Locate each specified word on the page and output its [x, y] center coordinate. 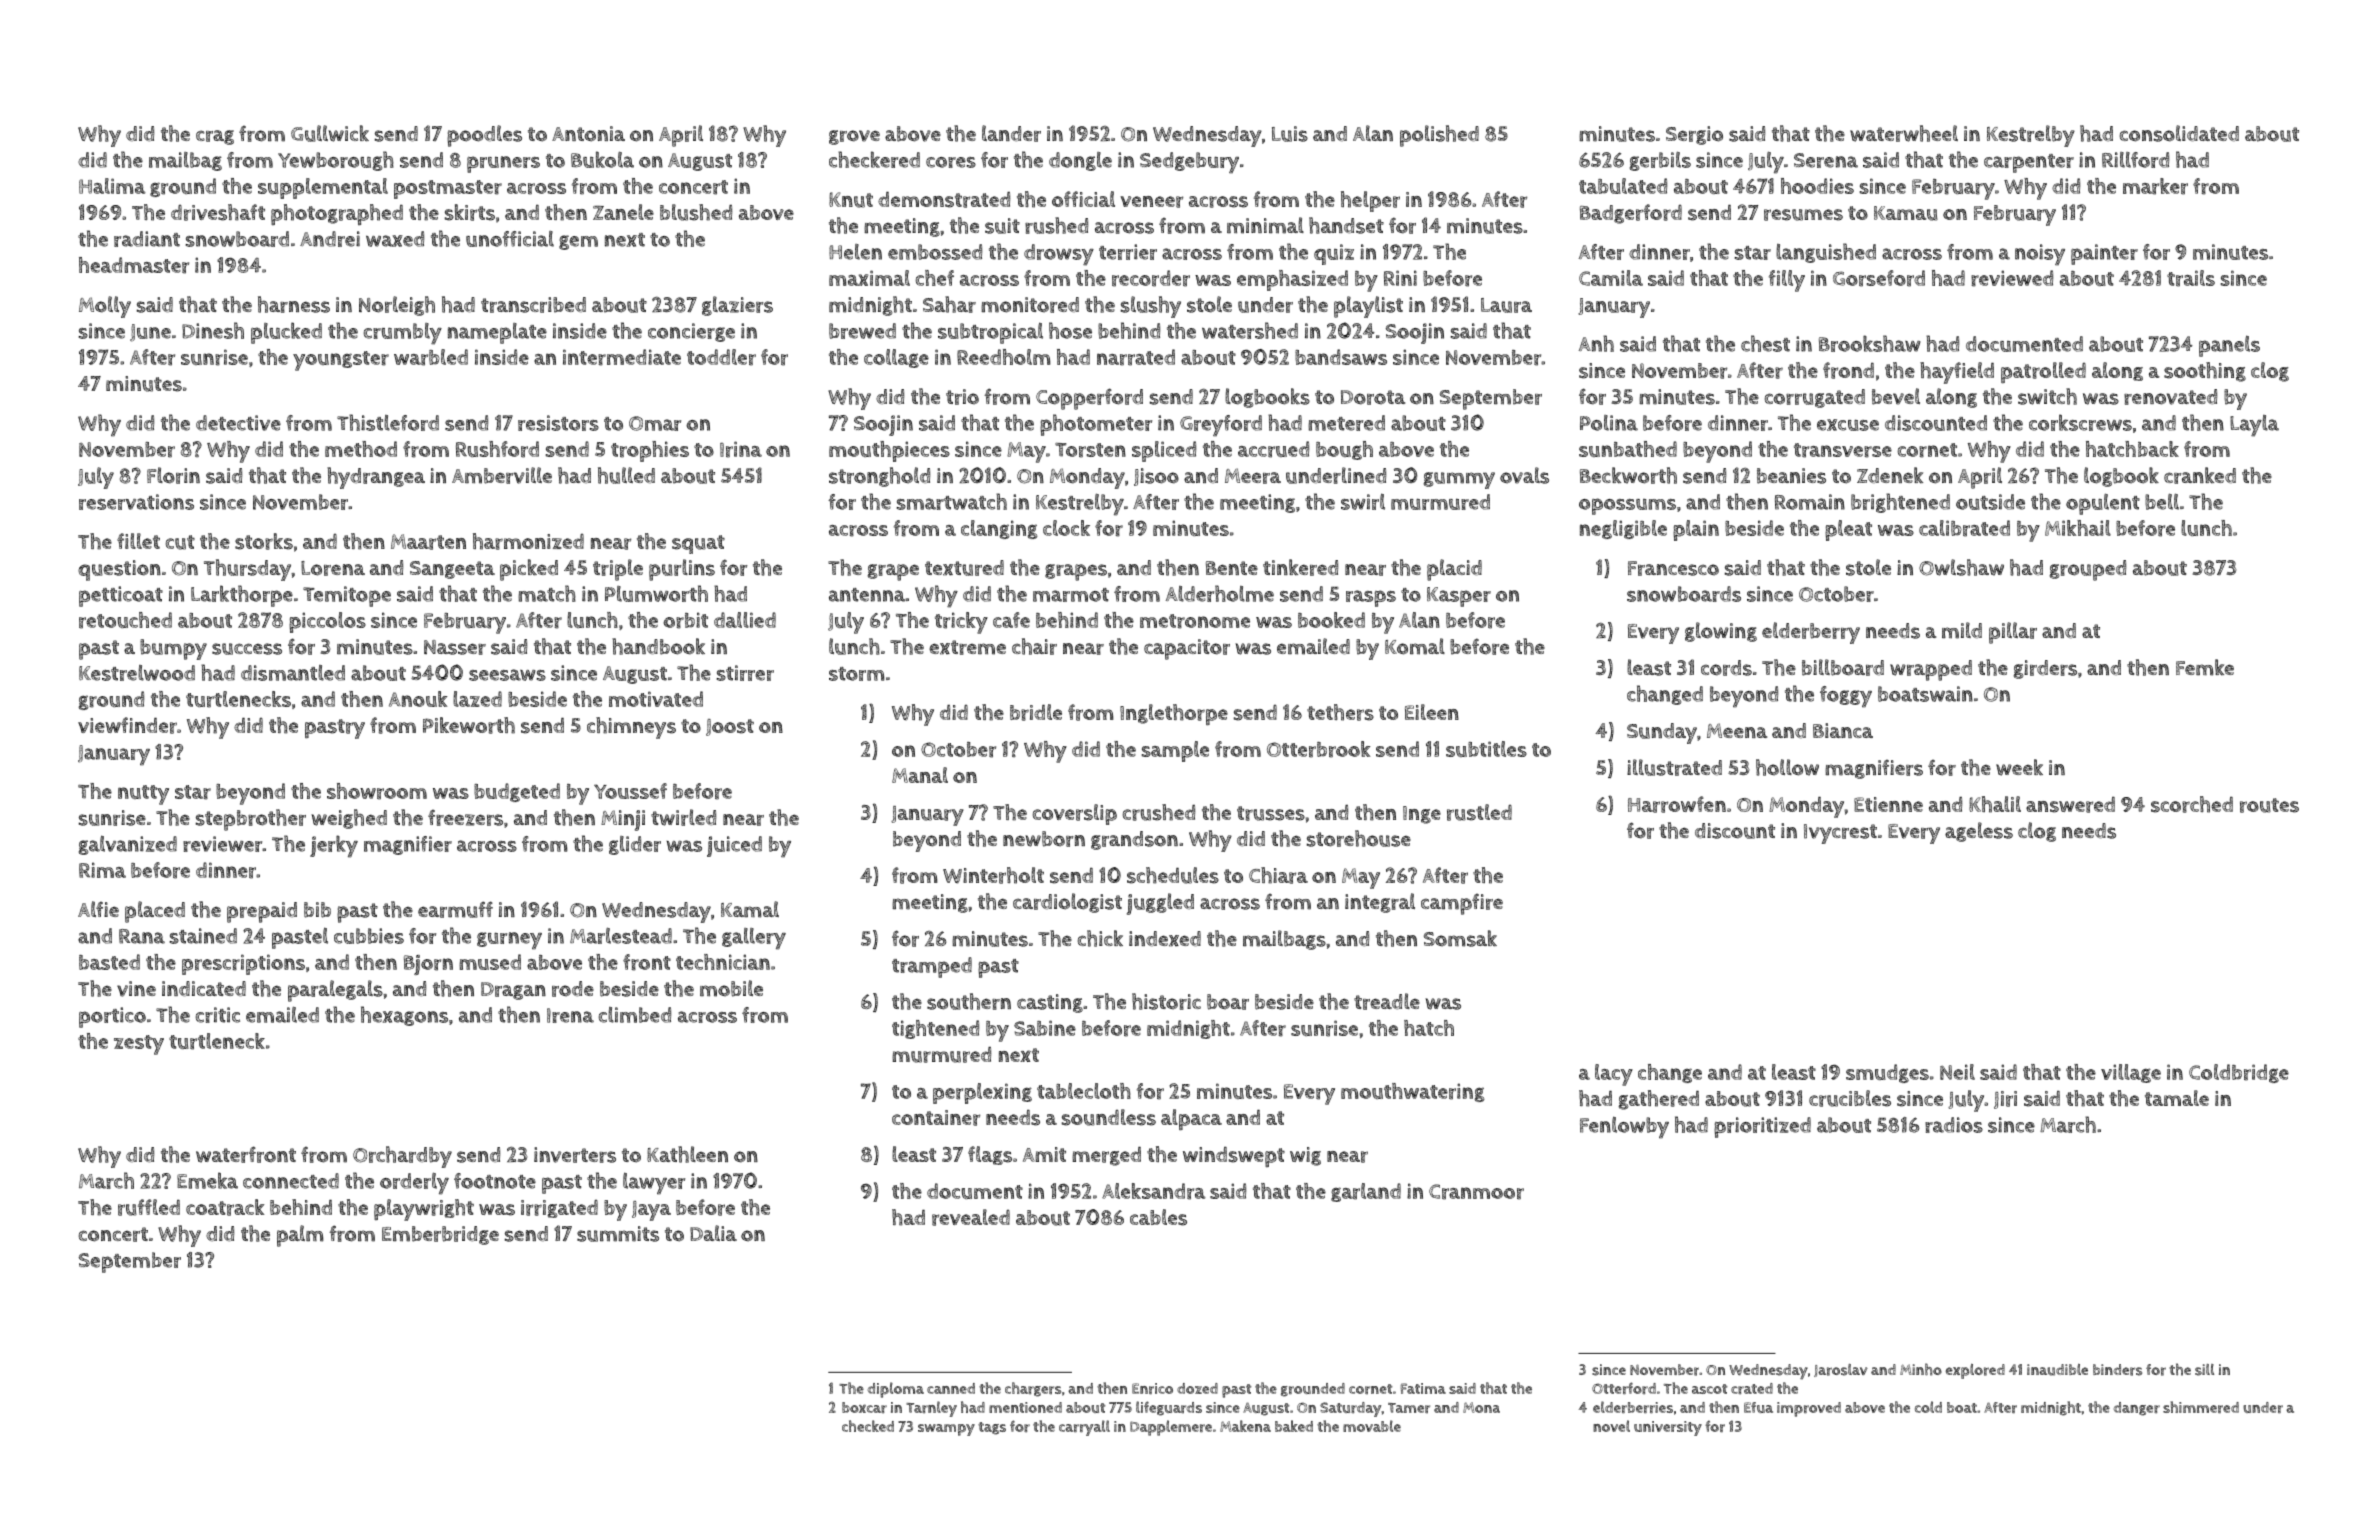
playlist [1368, 307]
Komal [1415, 646]
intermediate [622, 357]
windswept [1234, 1157]
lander [1011, 133]
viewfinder [127, 725]
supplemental [323, 188]
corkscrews [2080, 422]
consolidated [2179, 133]
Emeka [207, 1180]
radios [1954, 1125]
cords [1726, 668]
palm [300, 1236]
